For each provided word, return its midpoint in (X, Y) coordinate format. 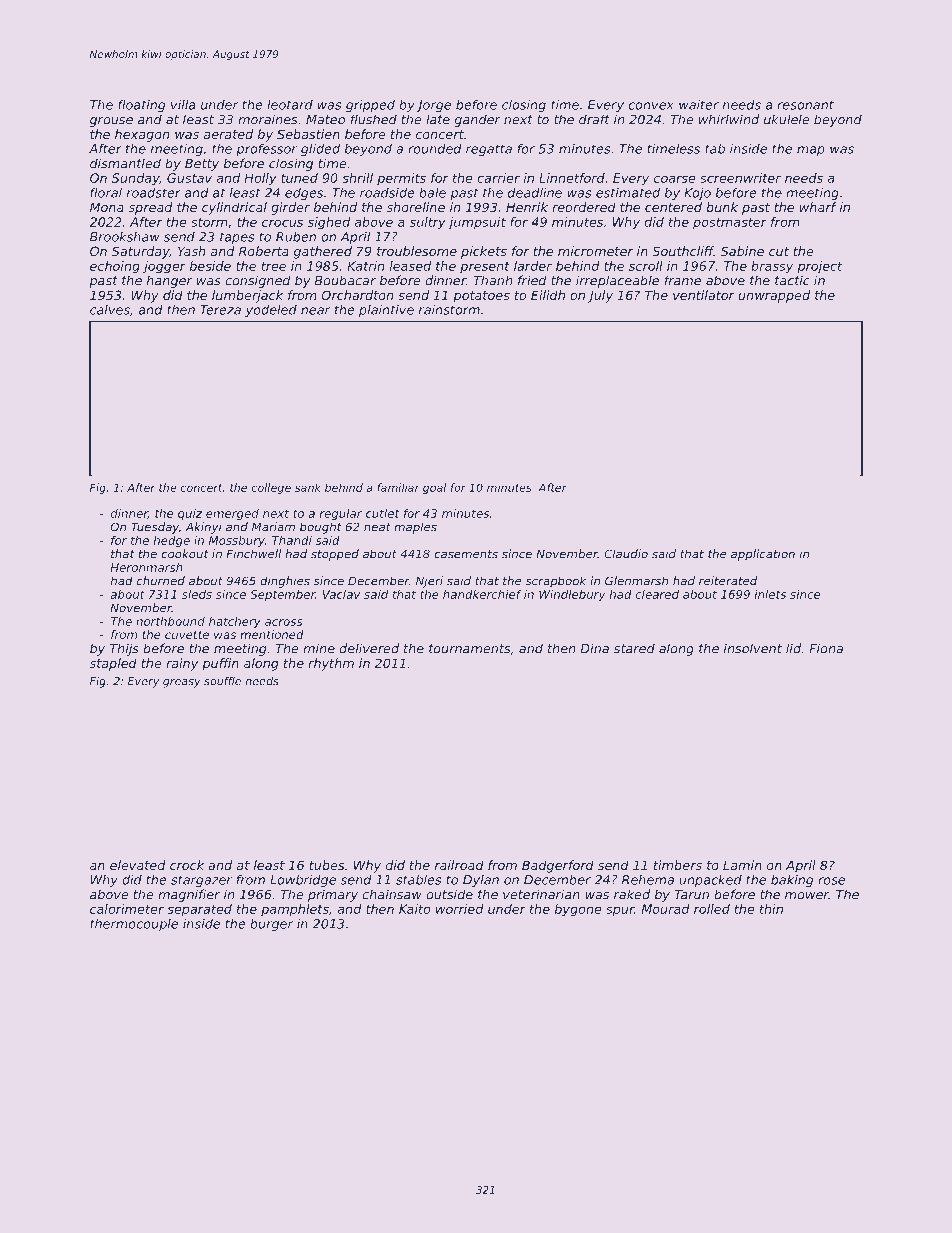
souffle (222, 681)
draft (594, 119)
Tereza (220, 310)
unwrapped (774, 296)
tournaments (469, 649)
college (271, 488)
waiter (699, 105)
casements (466, 554)
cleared (657, 594)
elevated (138, 865)
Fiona (826, 648)
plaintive (386, 311)
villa (183, 105)
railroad (459, 865)
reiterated (728, 581)
